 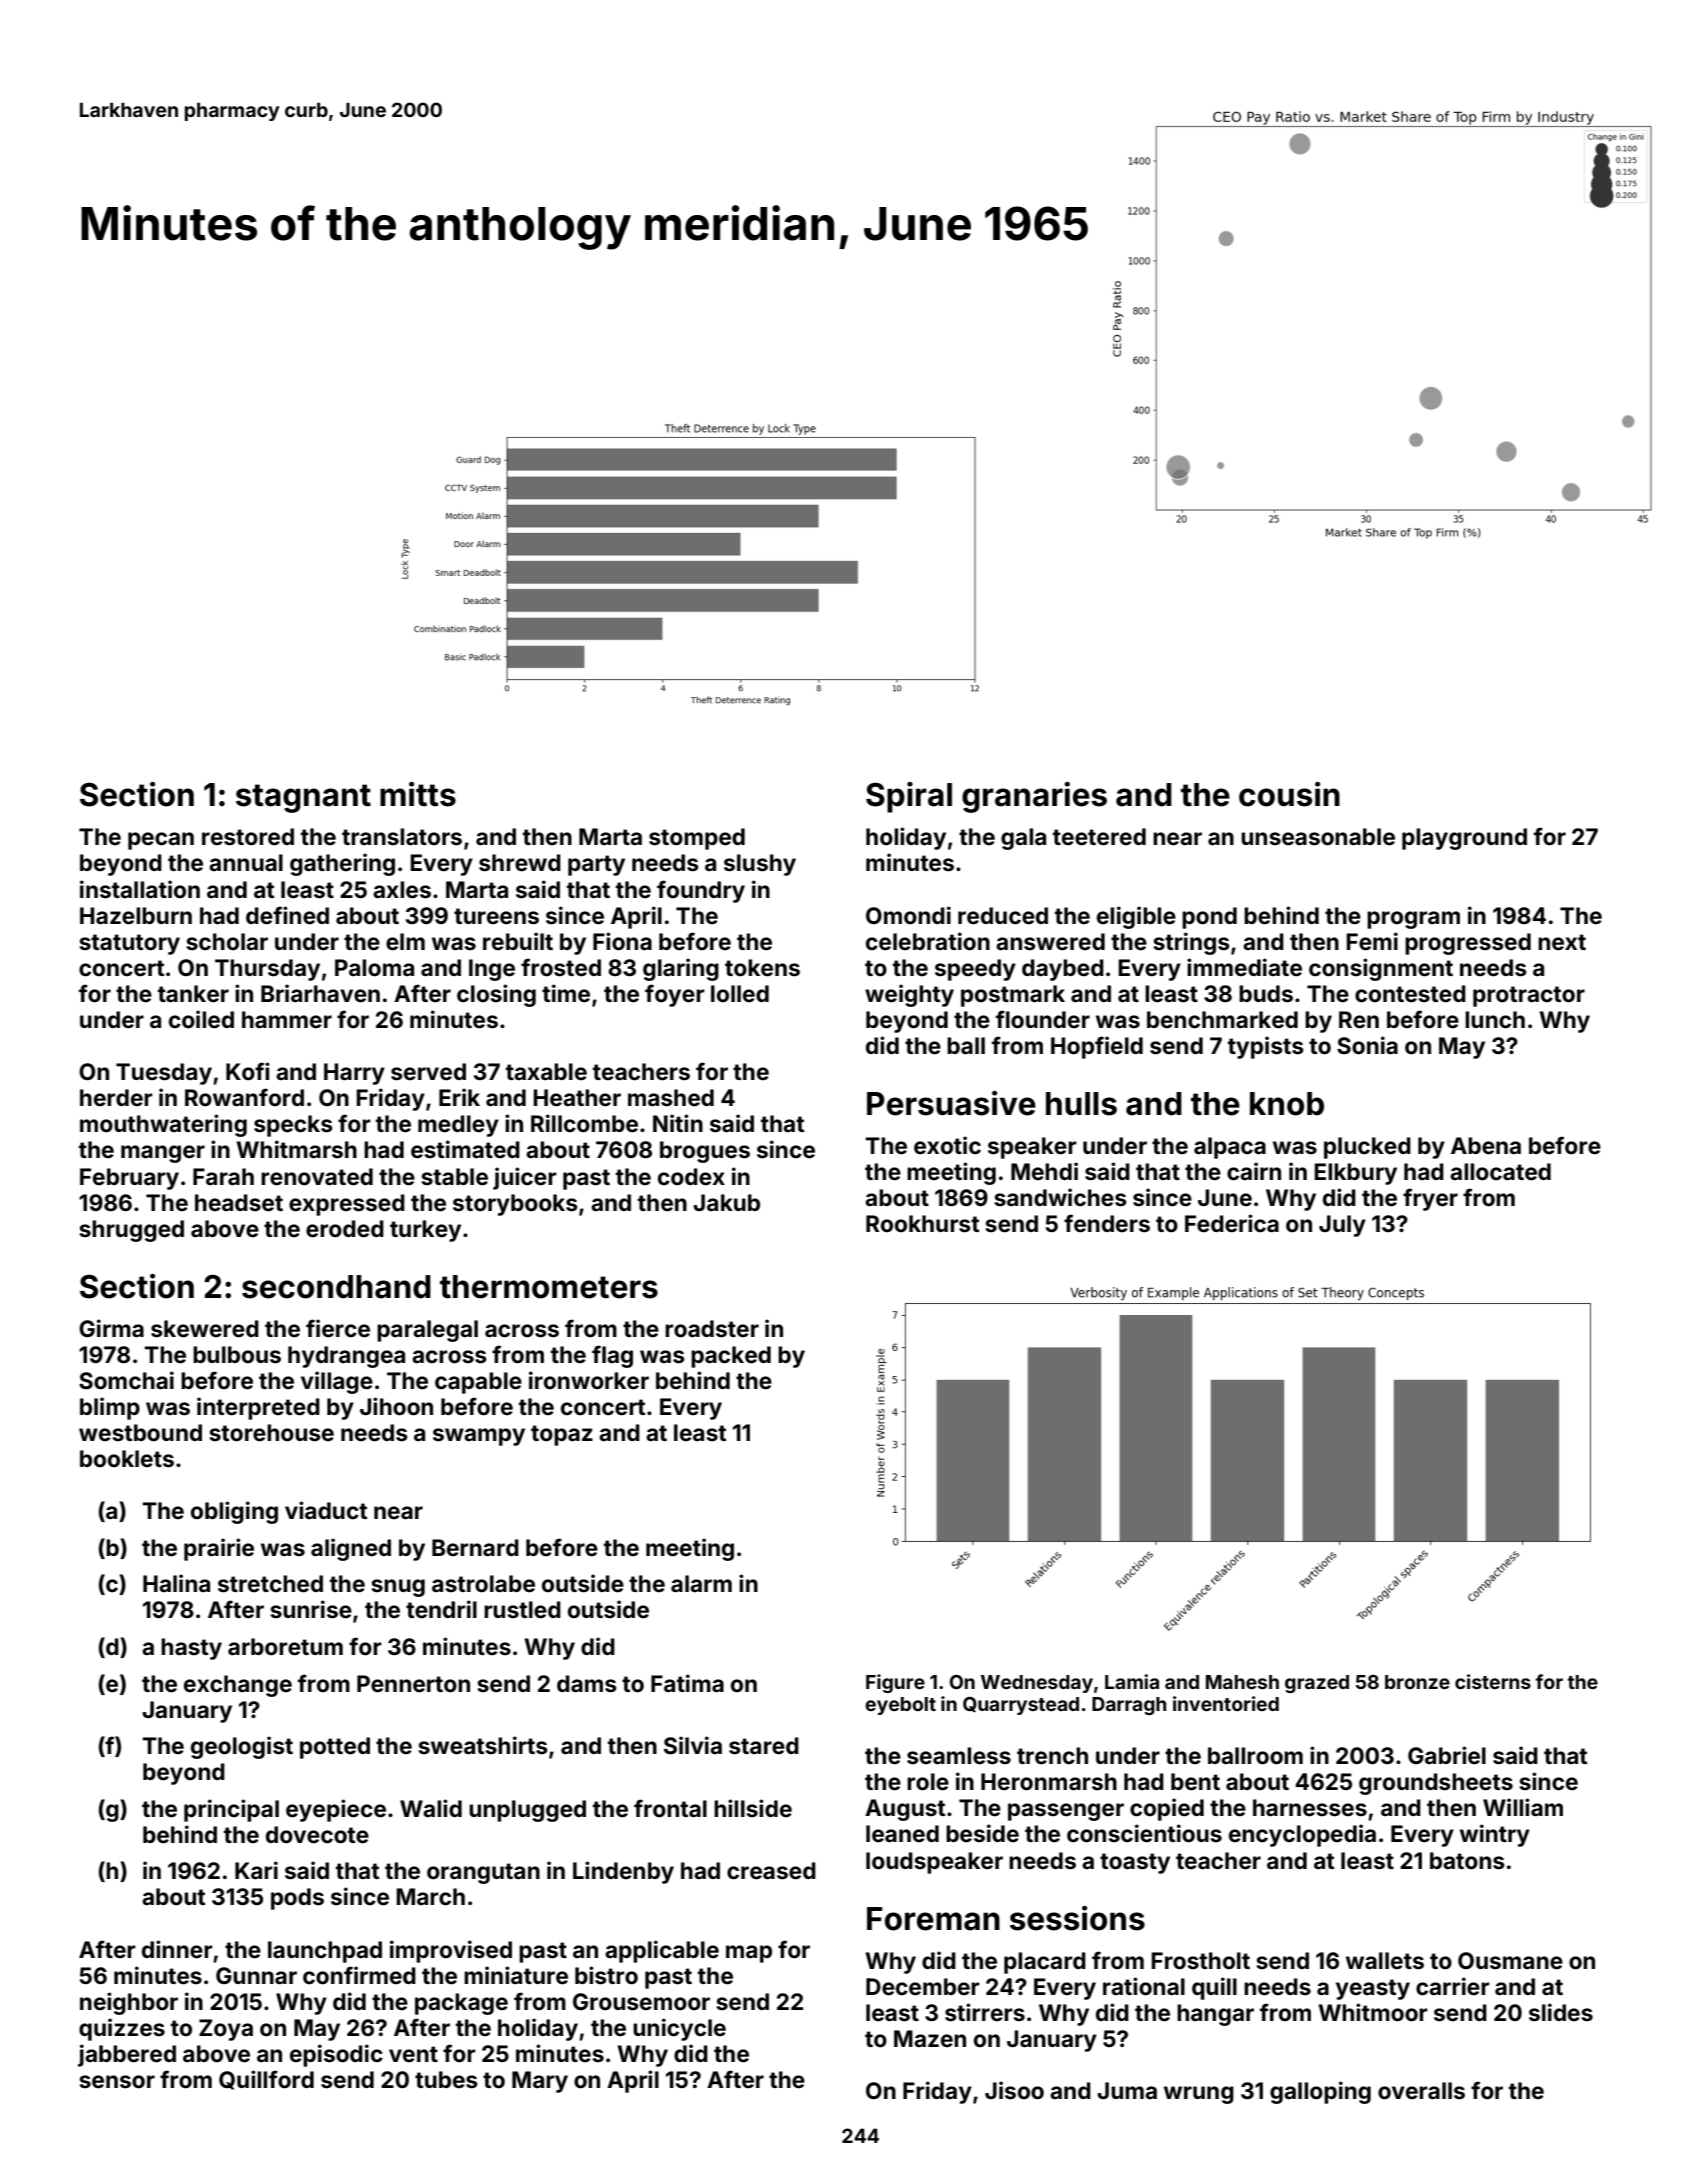 I want to click on mitts, so click(x=418, y=794).
